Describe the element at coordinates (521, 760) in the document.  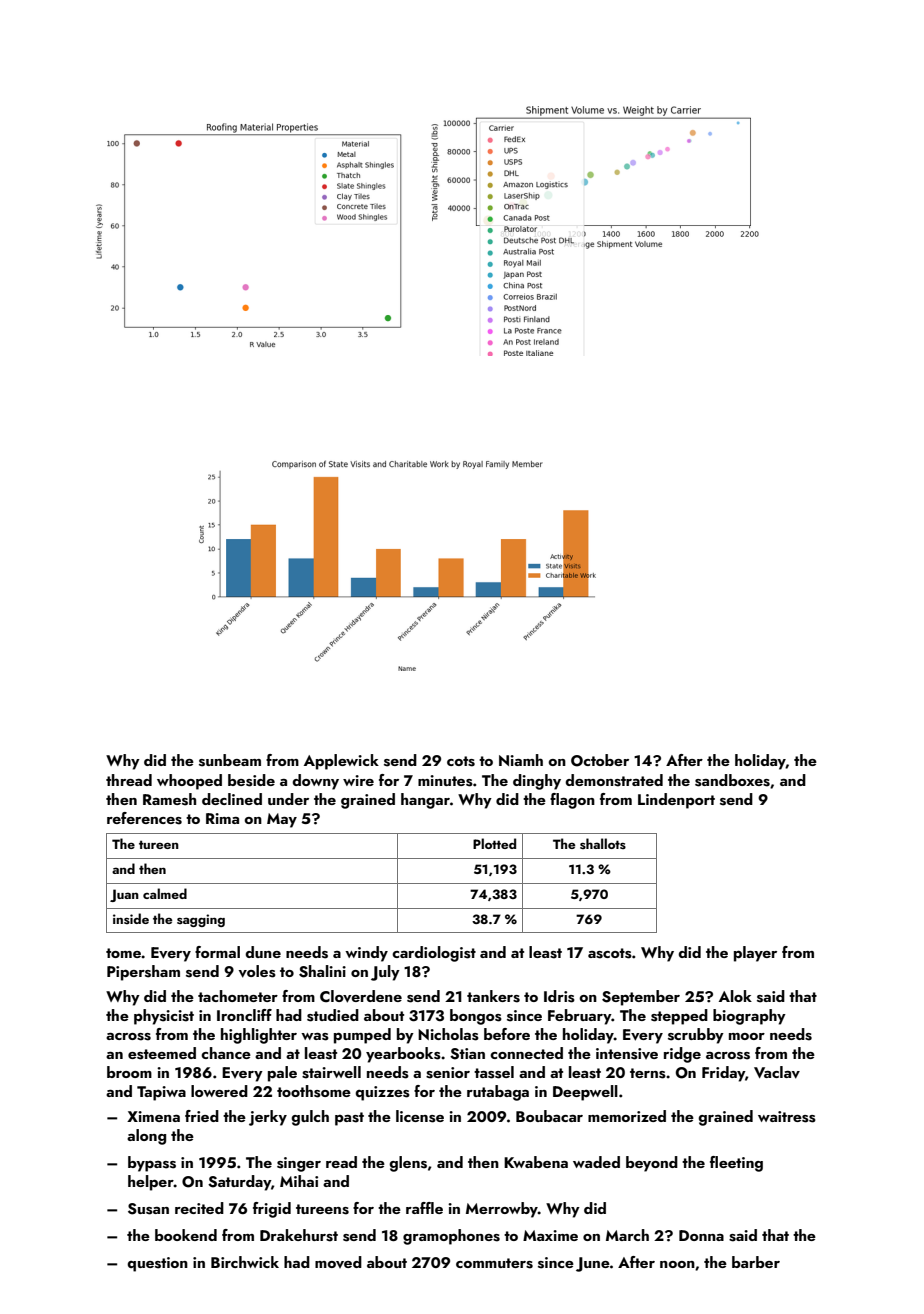
I see `Niamh` at that location.
